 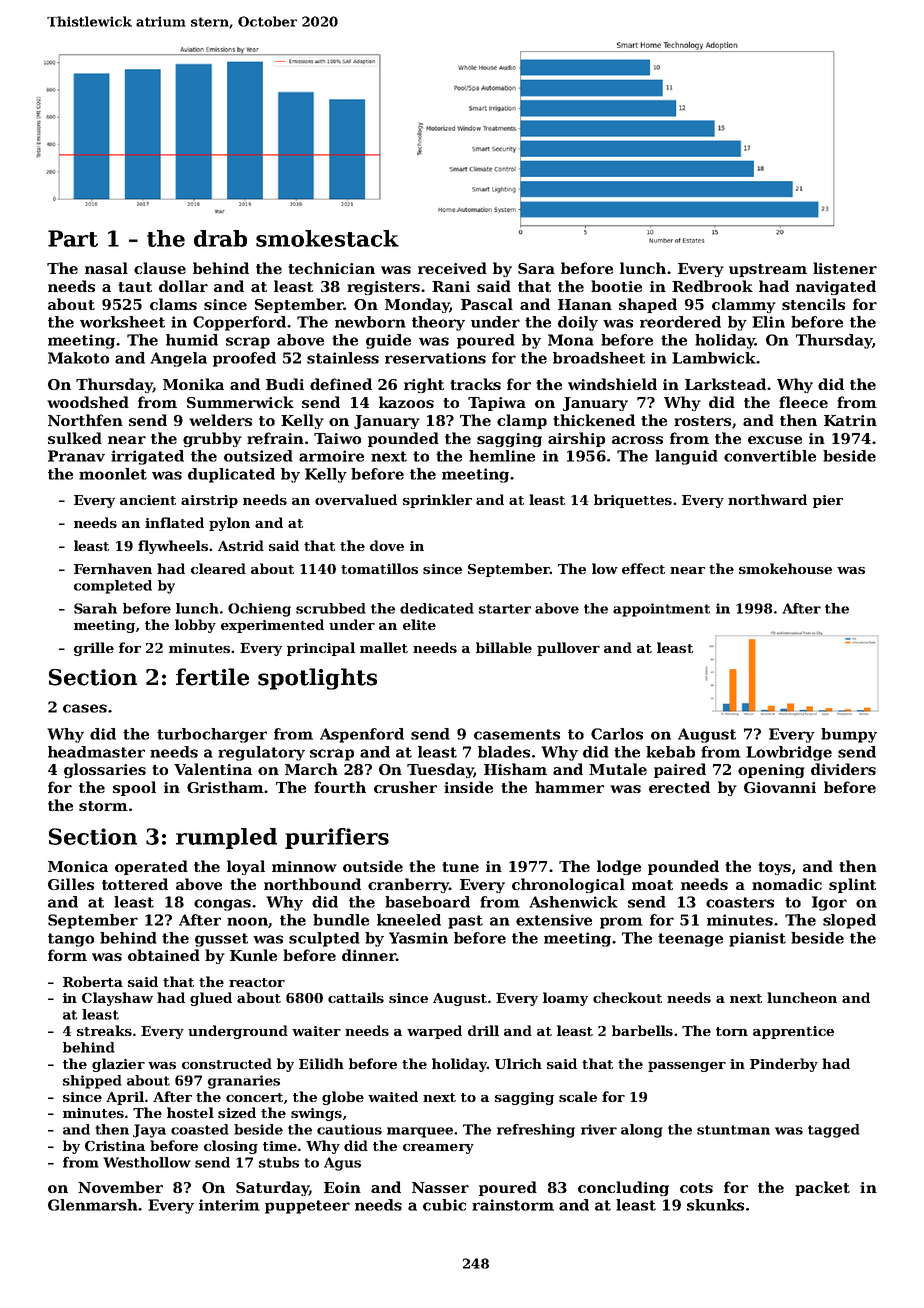 What do you see at coordinates (518, 1063) in the image?
I see `Ulrich` at bounding box center [518, 1063].
